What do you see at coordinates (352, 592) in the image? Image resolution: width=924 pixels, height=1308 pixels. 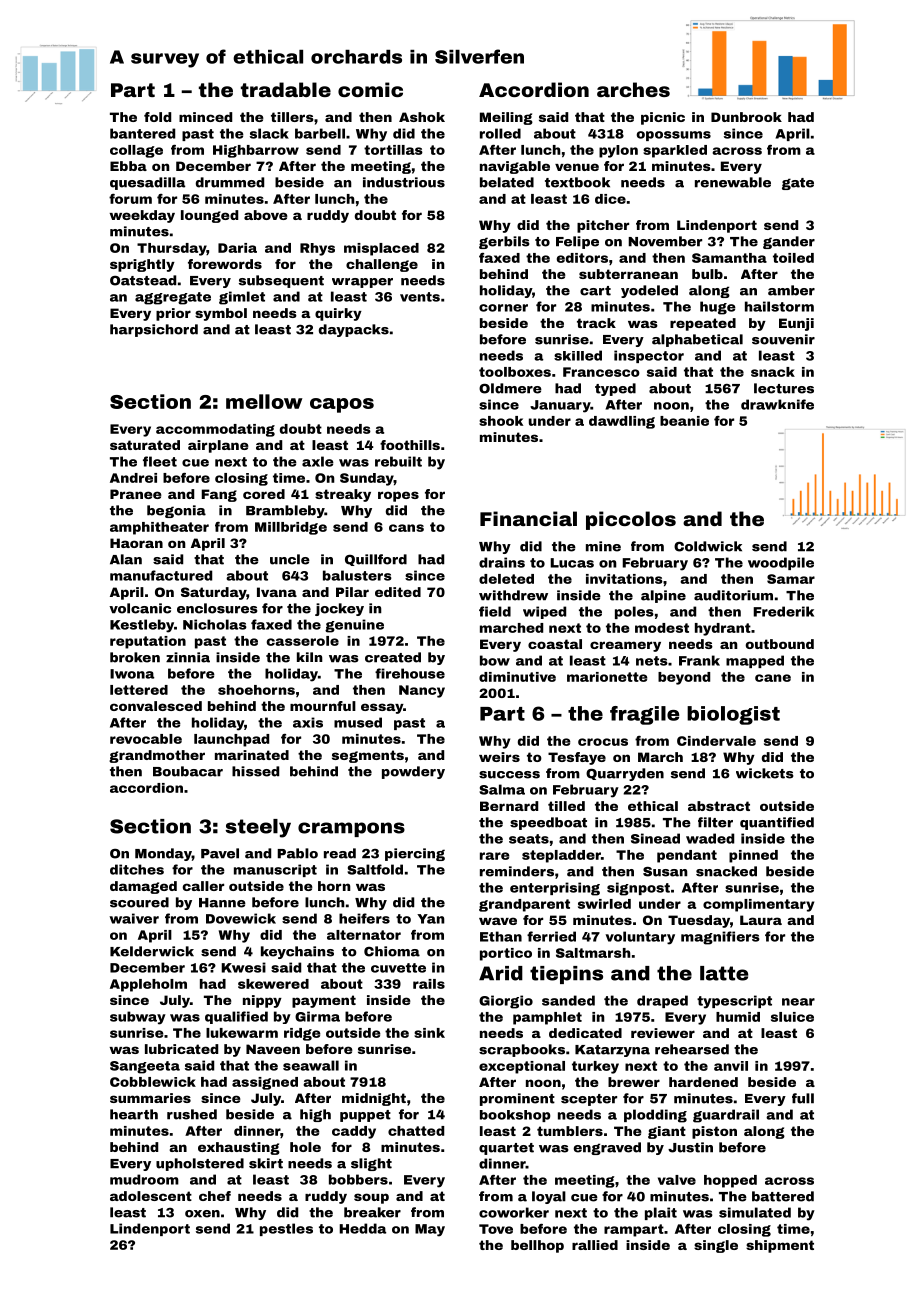 I see `Pilar` at bounding box center [352, 592].
